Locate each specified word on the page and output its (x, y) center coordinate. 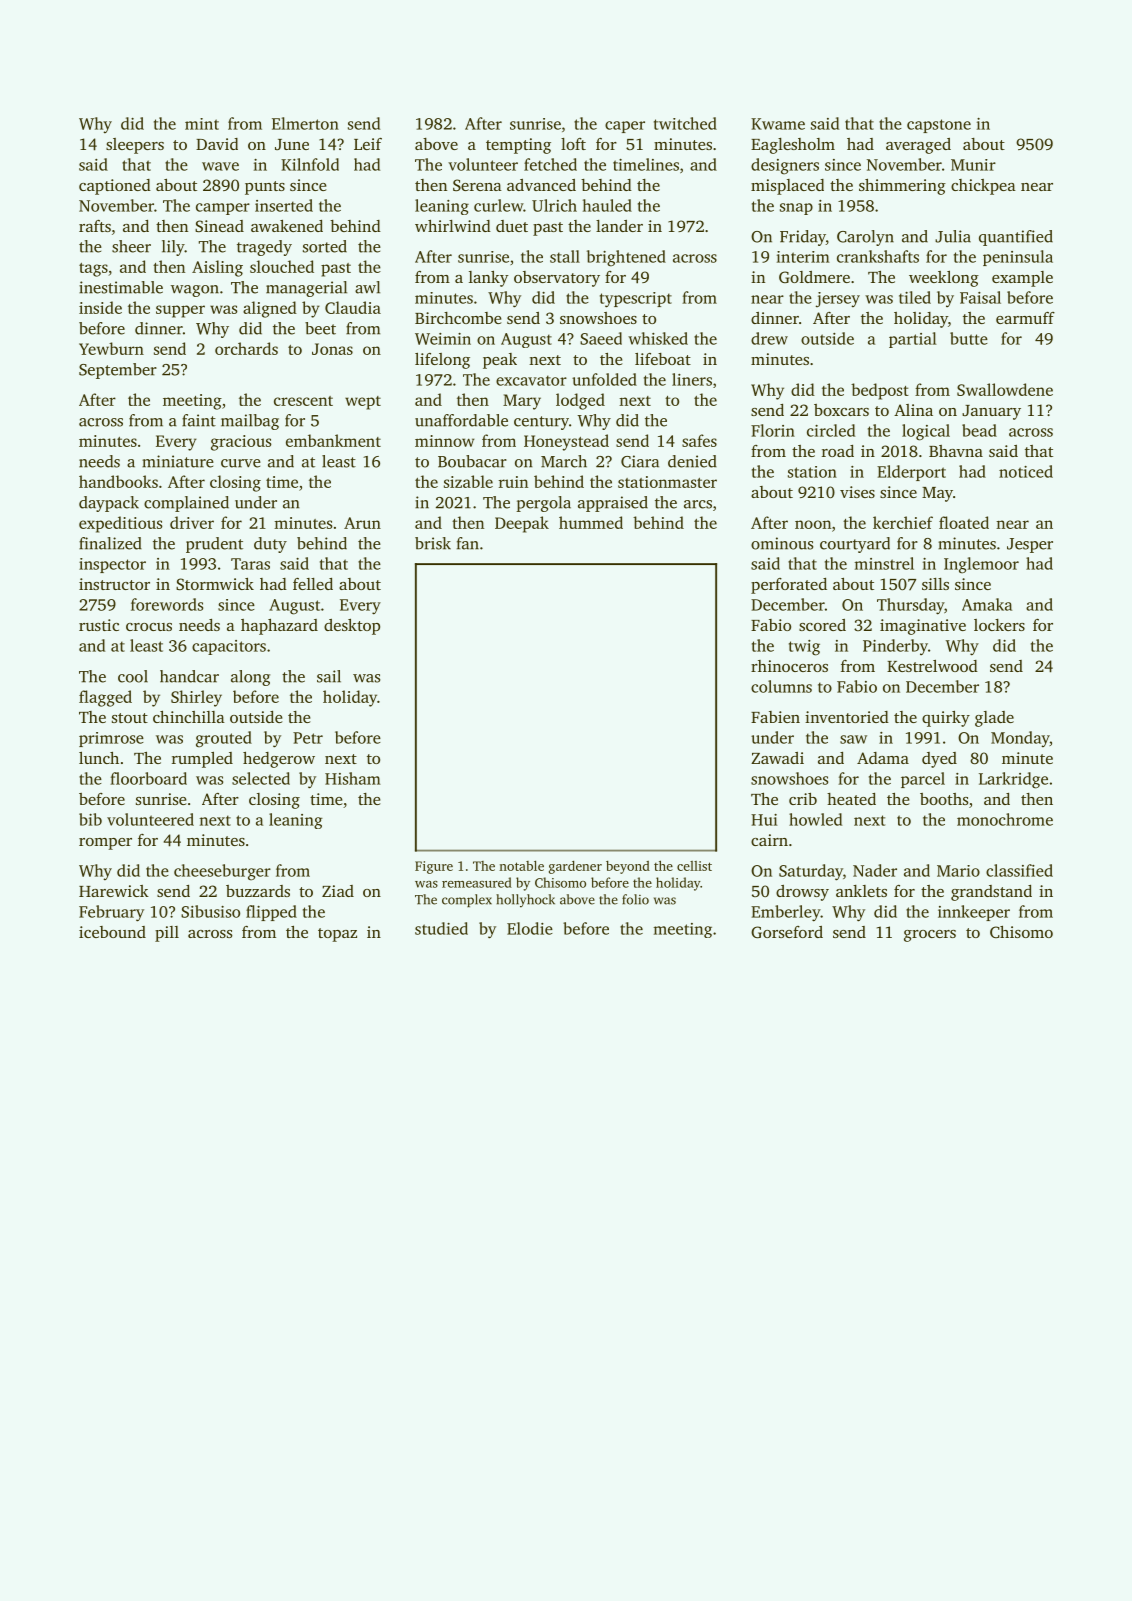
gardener (575, 867)
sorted (325, 246)
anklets (861, 891)
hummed (591, 522)
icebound (112, 932)
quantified (1016, 238)
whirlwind (453, 226)
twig (804, 648)
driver (192, 522)
